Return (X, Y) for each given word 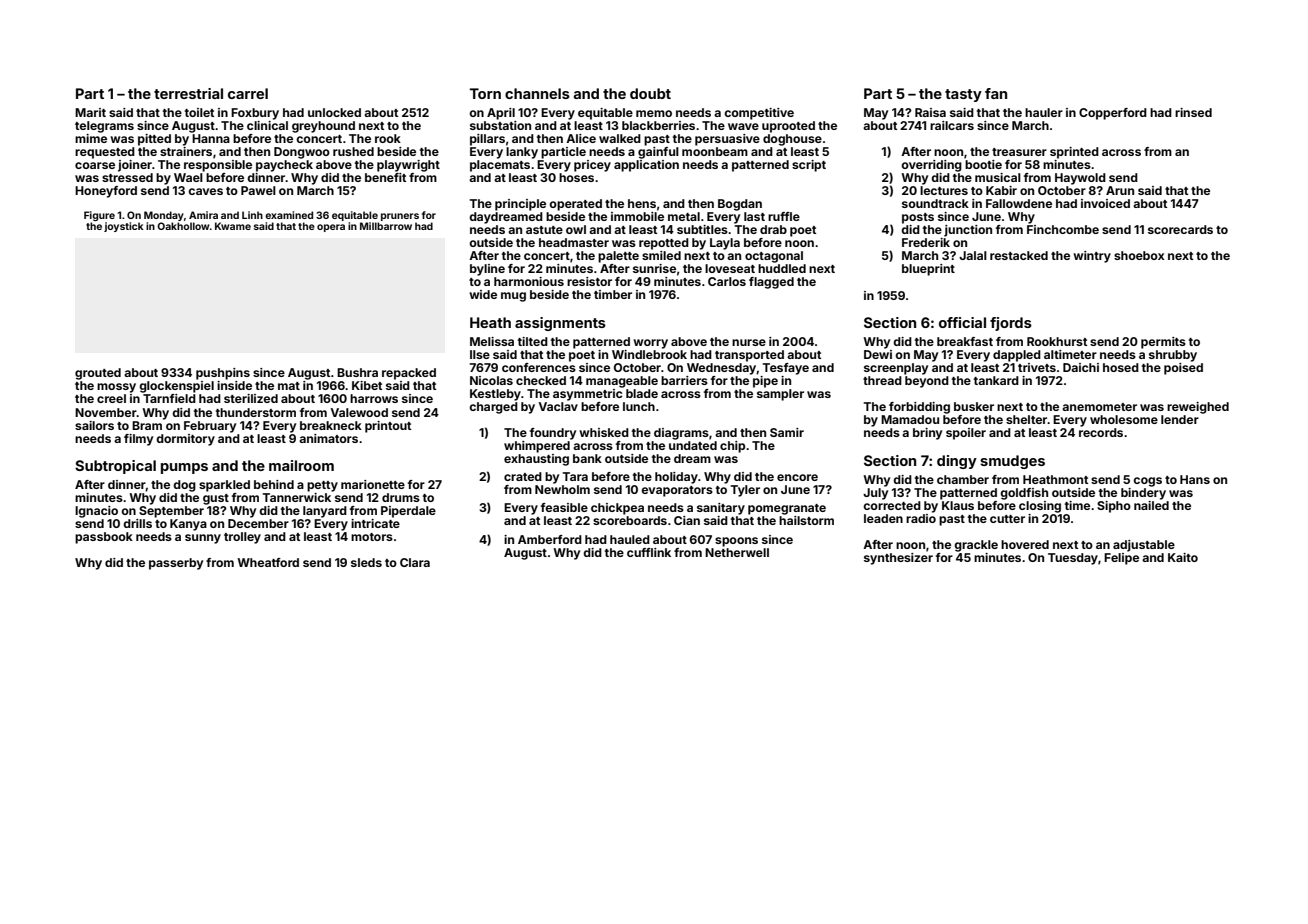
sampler (780, 395)
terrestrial (188, 93)
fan (996, 93)
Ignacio (96, 512)
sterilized (251, 398)
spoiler (966, 434)
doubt (650, 93)
